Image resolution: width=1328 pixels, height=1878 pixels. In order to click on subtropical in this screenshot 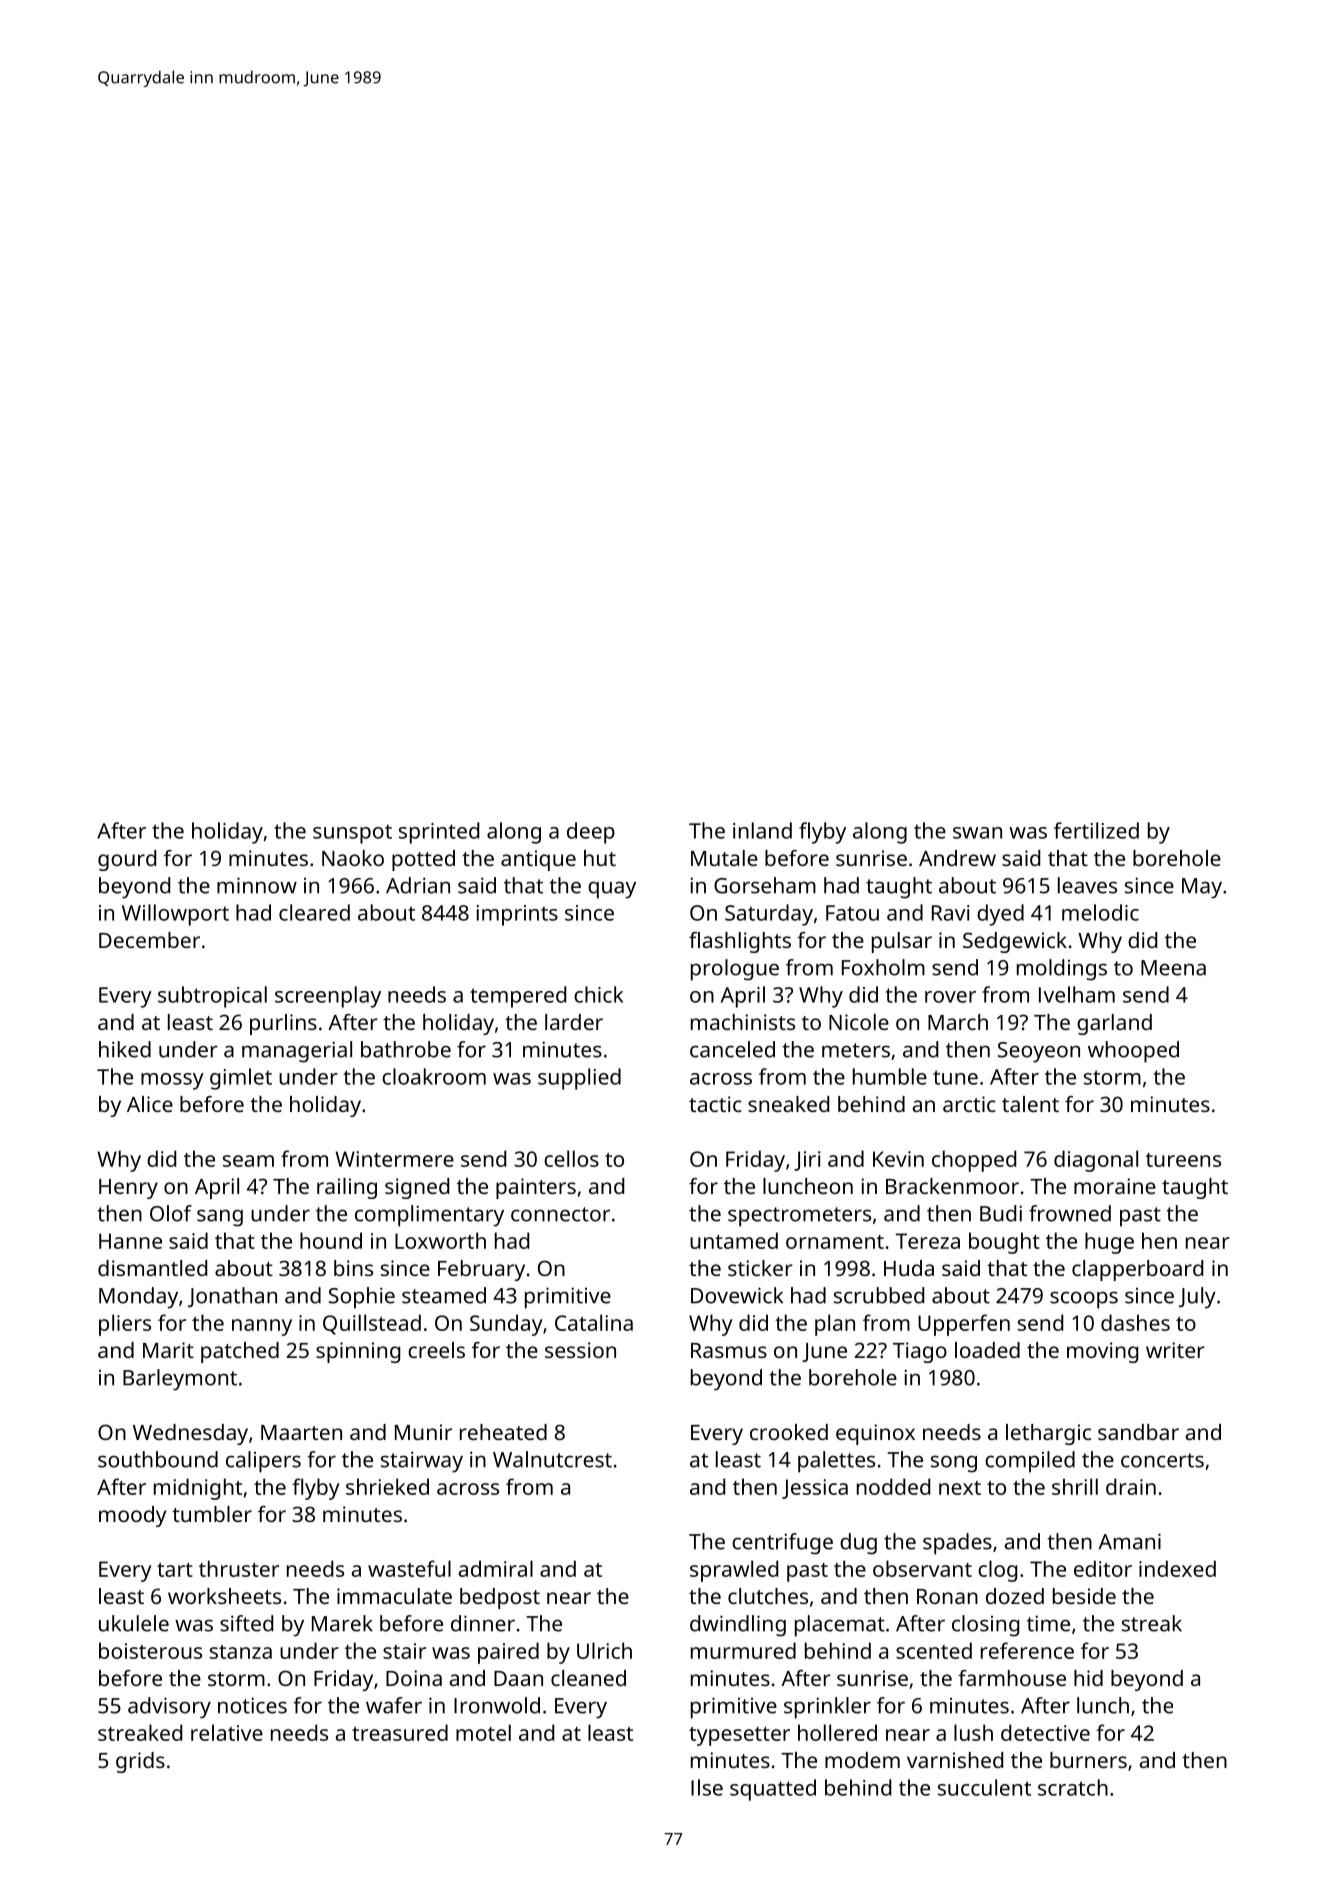, I will do `click(212, 997)`.
